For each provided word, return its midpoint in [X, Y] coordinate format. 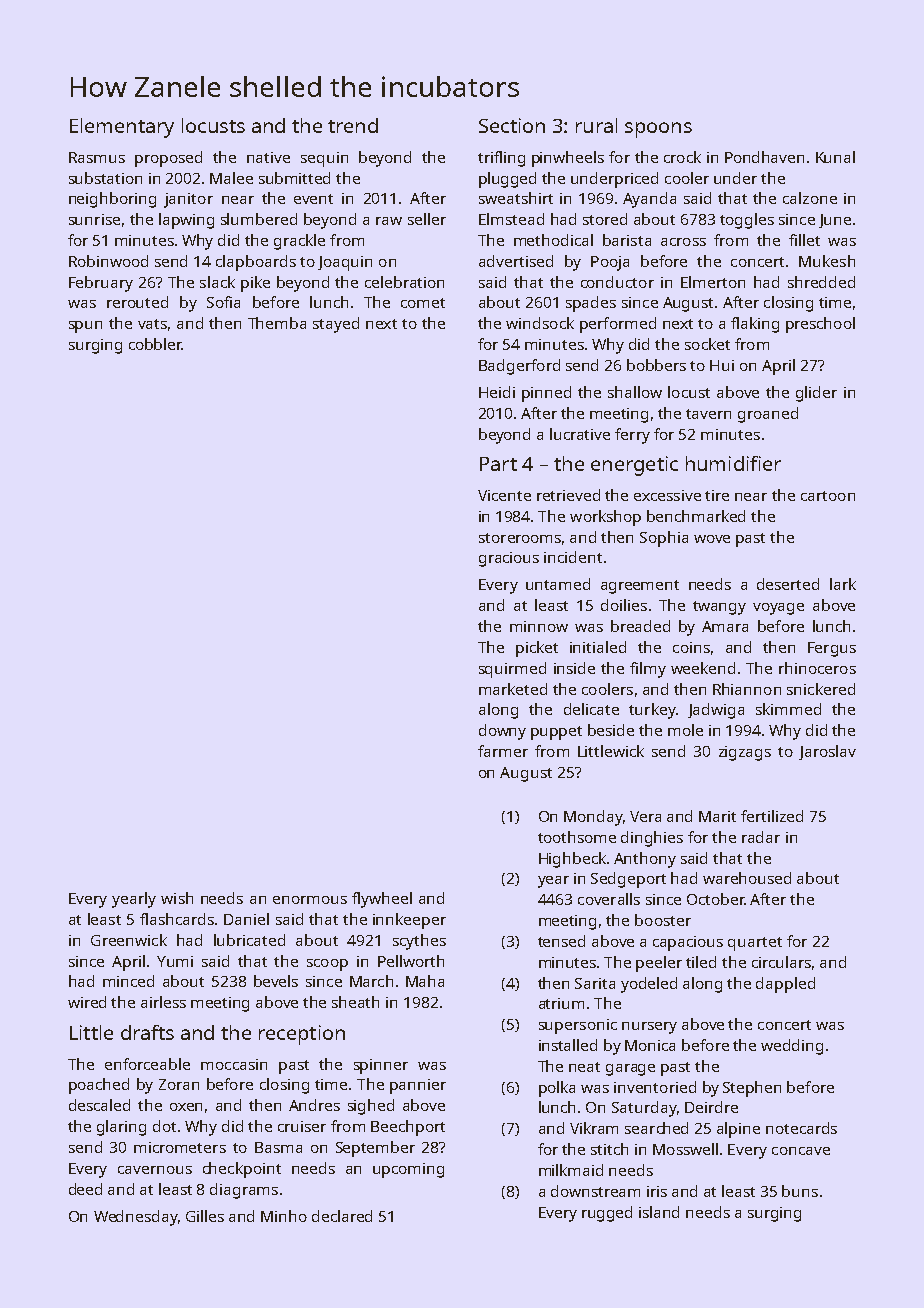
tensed [561, 941]
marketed [513, 689]
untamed [558, 584]
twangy [719, 608]
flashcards [177, 919]
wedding [792, 1047]
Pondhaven [764, 157]
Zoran [179, 1084]
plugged [507, 180]
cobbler [155, 344]
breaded [640, 626]
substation [105, 178]
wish [177, 898]
